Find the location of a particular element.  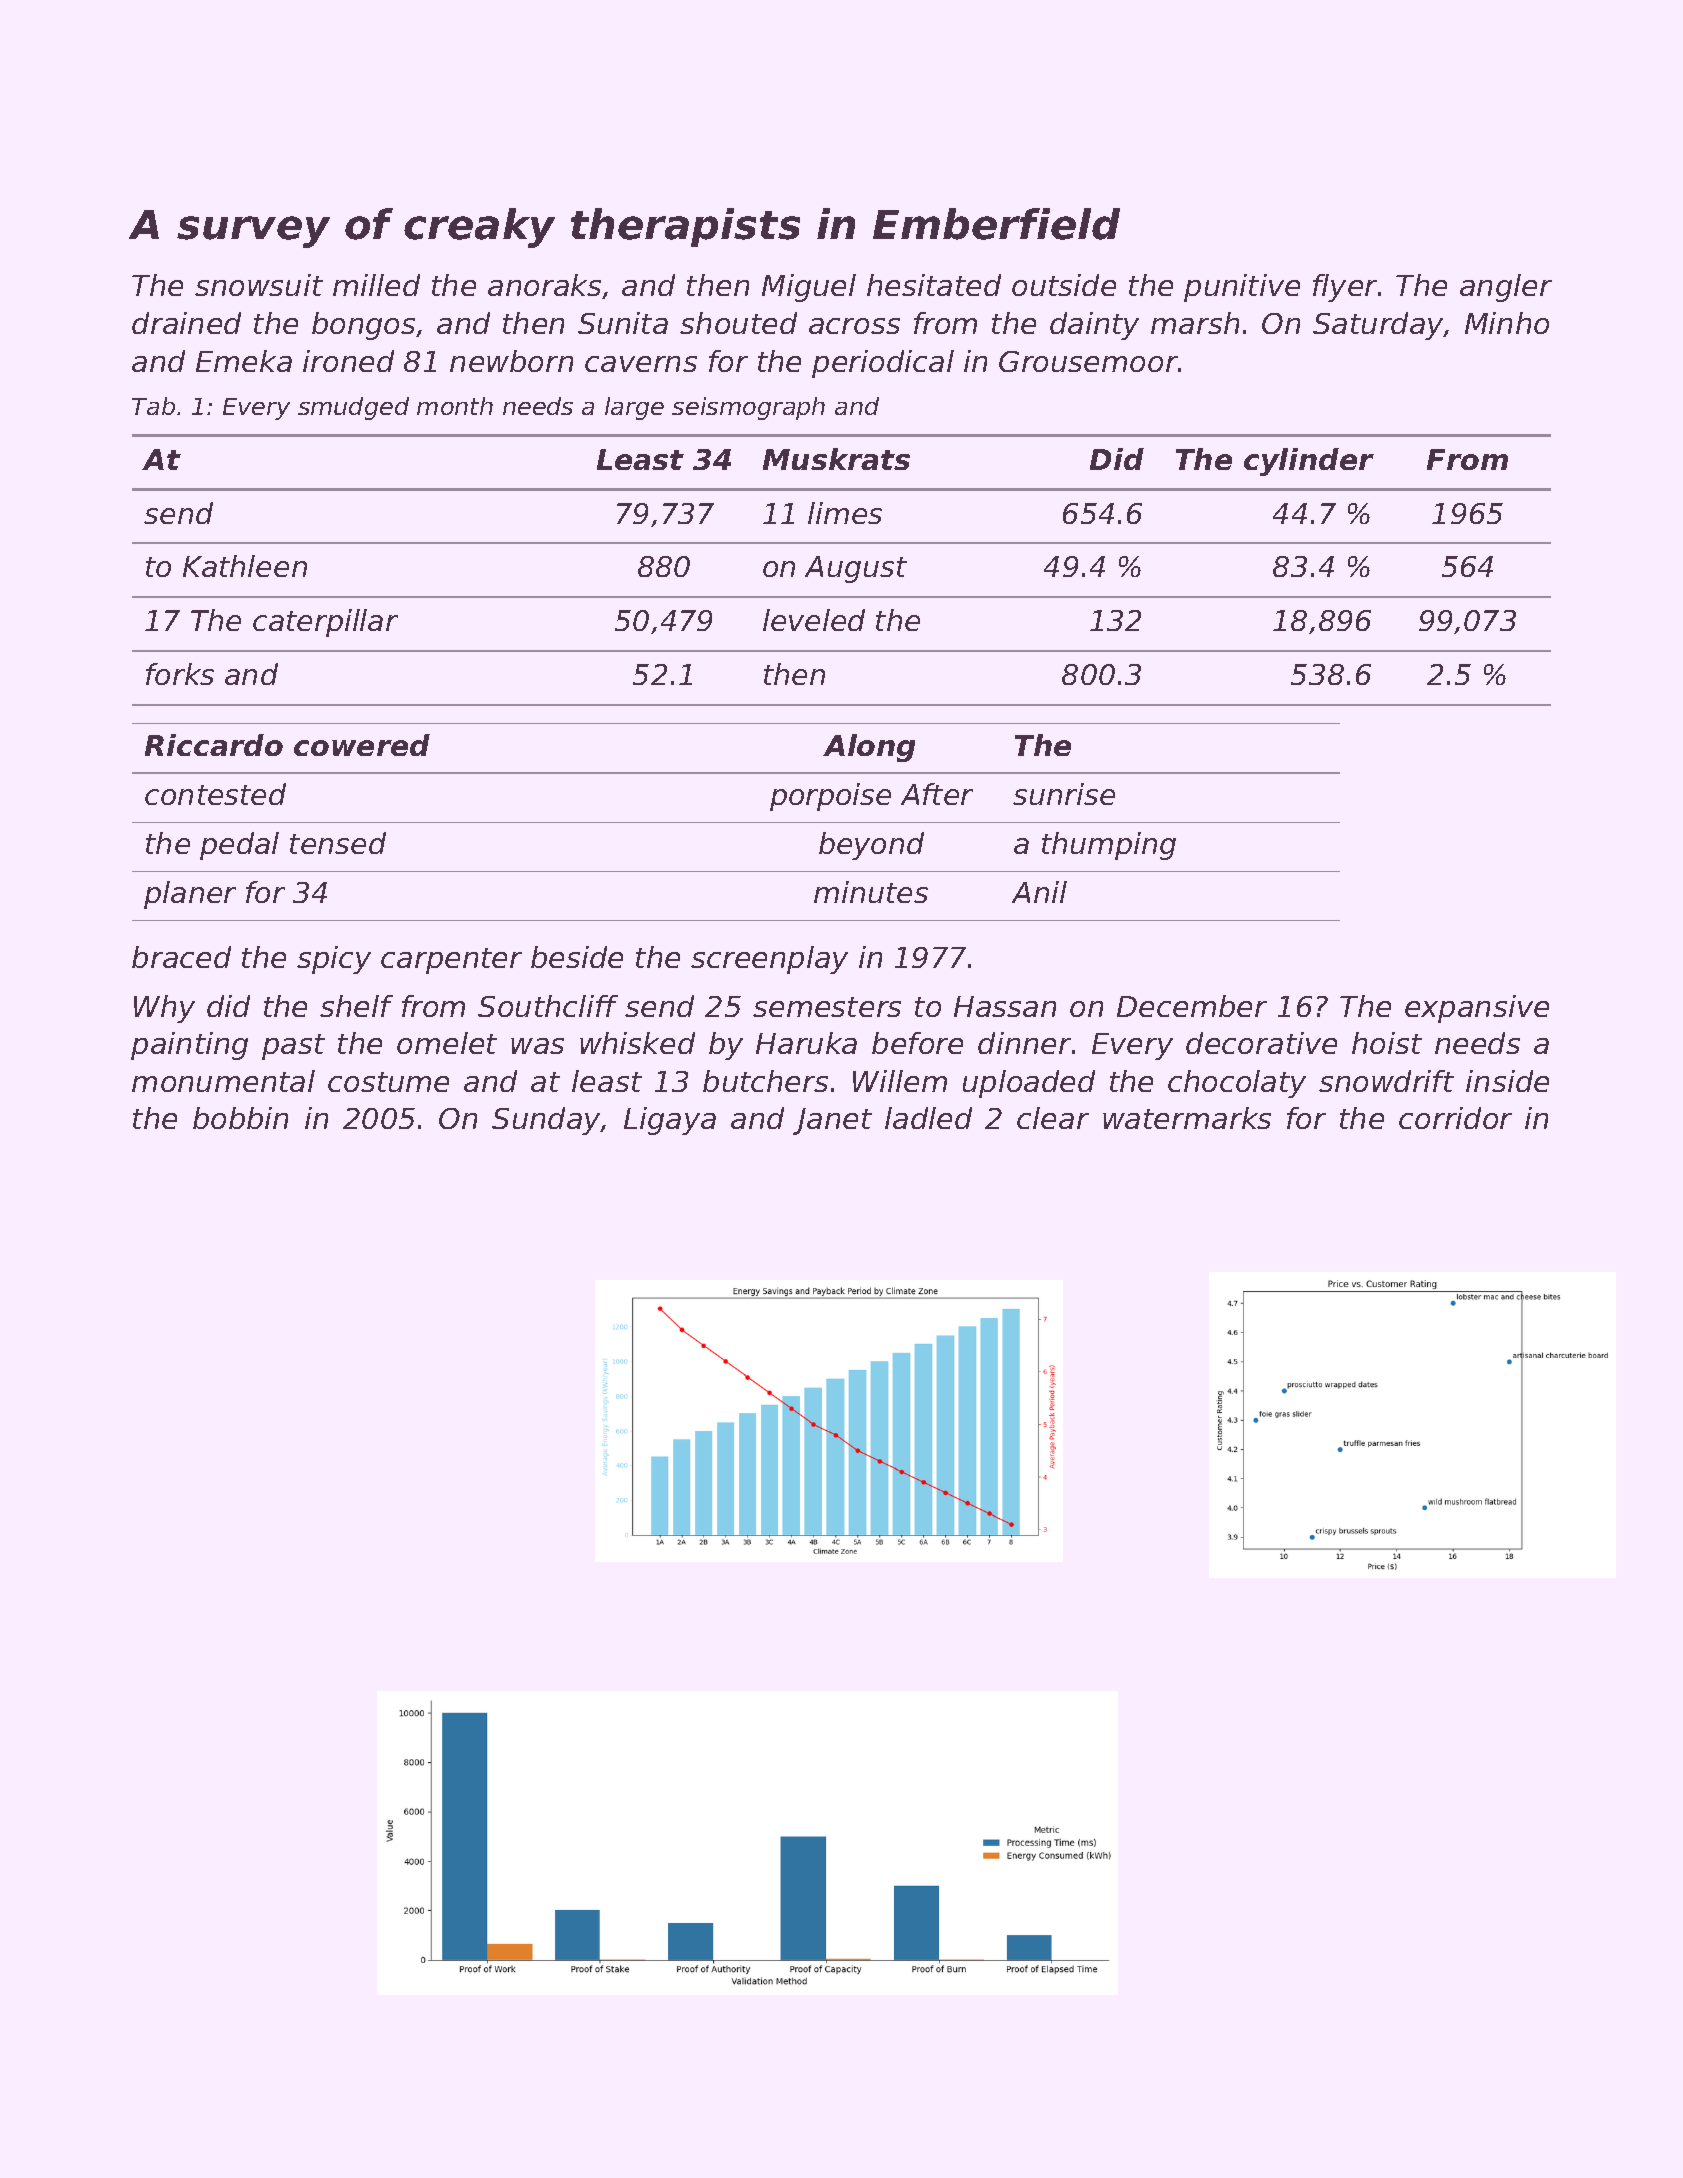

thumping is located at coordinates (1109, 846).
